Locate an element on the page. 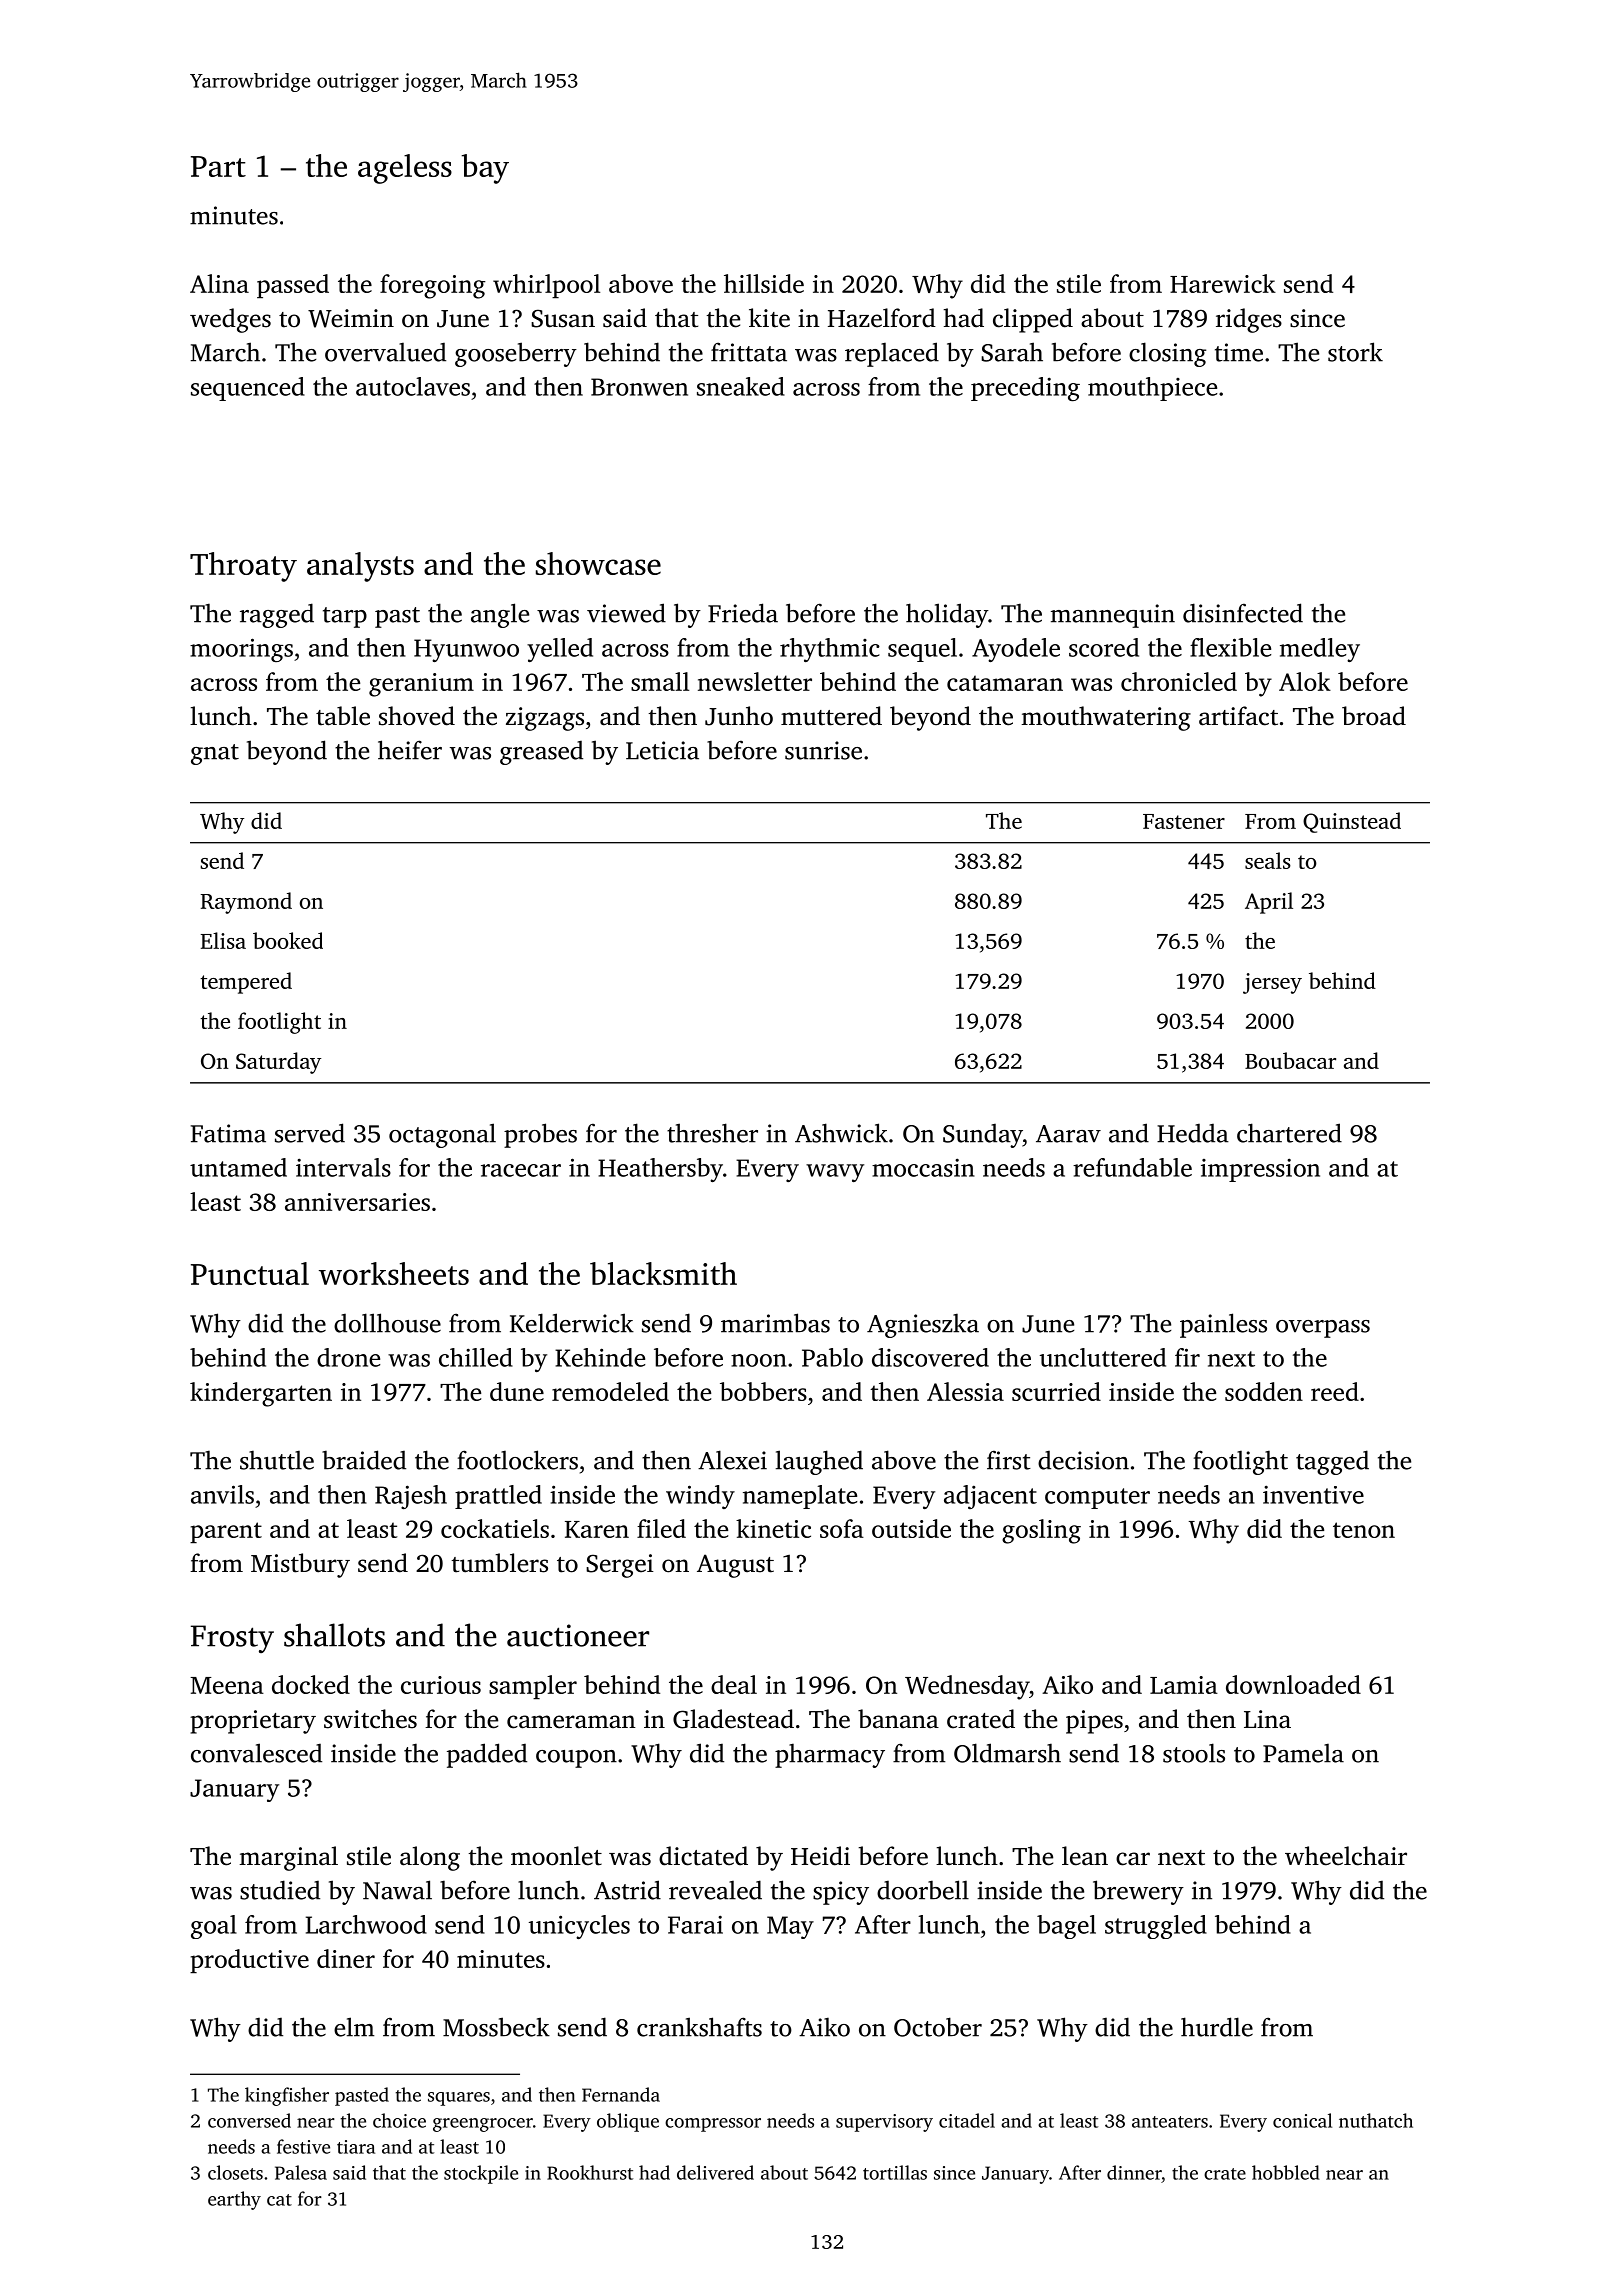 The height and width of the page is (2292, 1620). Farai is located at coordinates (695, 1924).
